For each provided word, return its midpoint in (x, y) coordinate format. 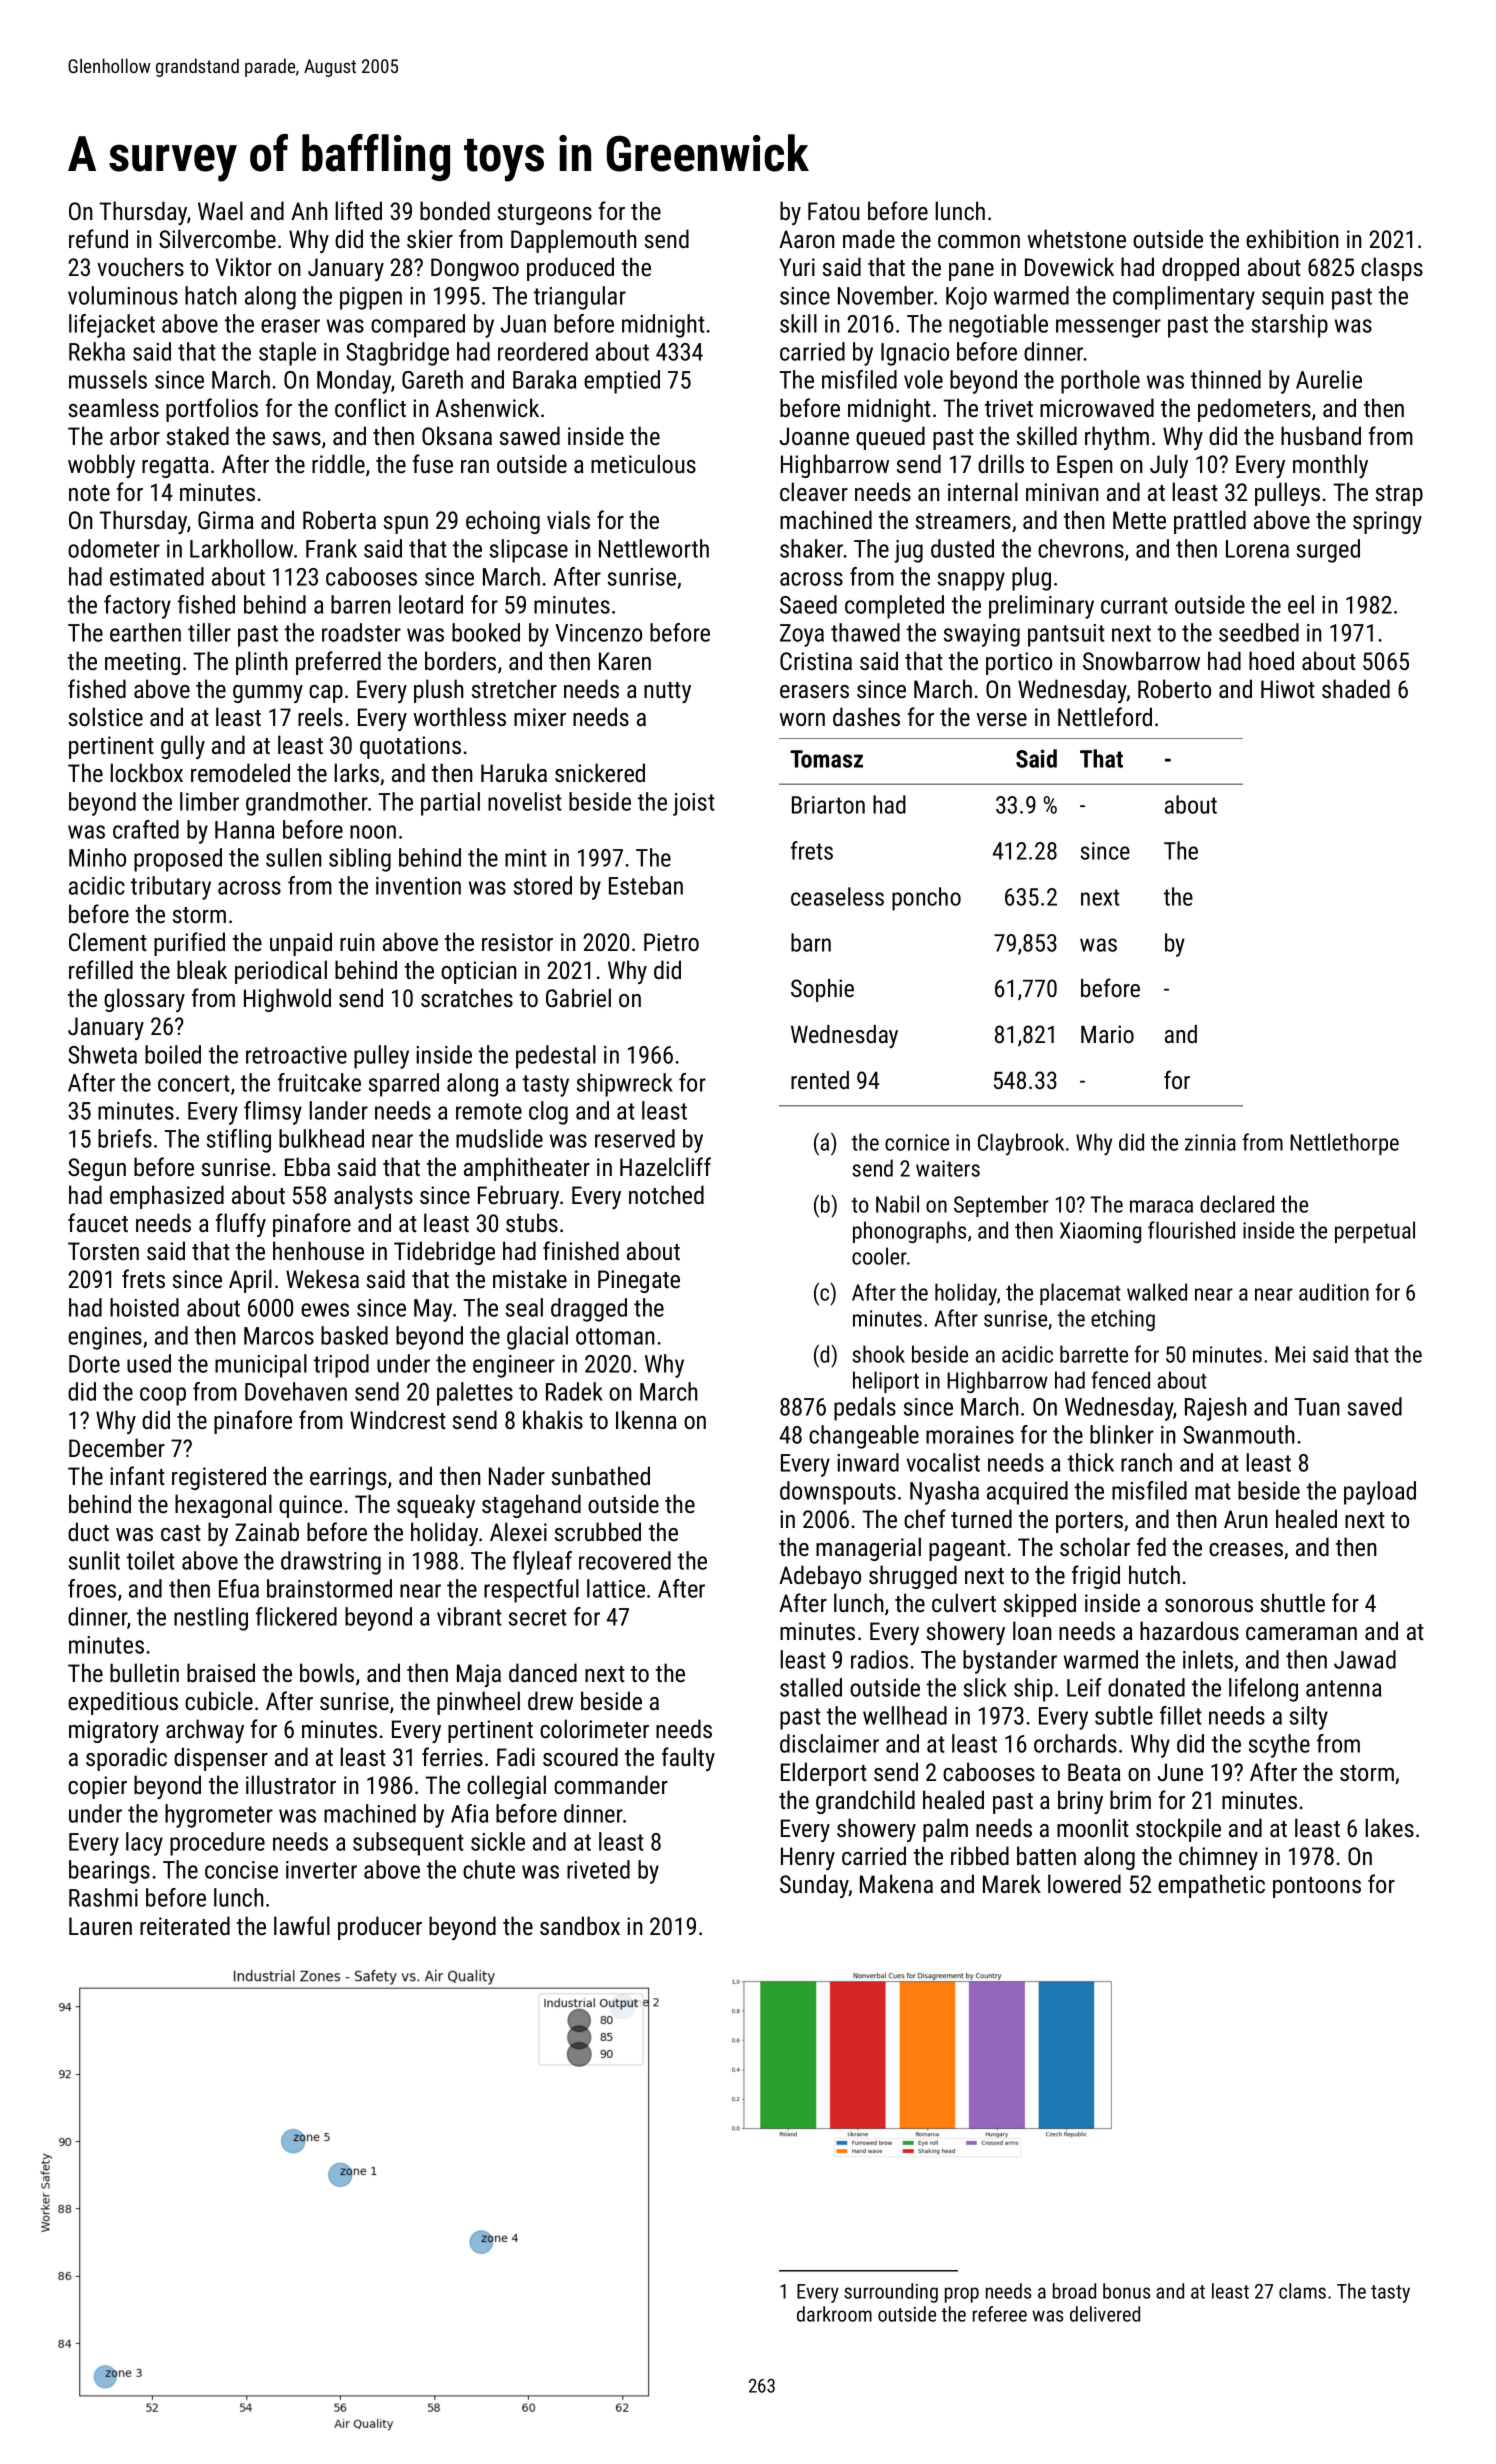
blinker (1122, 1434)
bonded (455, 210)
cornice (917, 1142)
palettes (475, 1394)
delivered (1105, 2314)
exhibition (1292, 238)
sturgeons (545, 214)
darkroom (834, 2314)
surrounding (891, 2293)
